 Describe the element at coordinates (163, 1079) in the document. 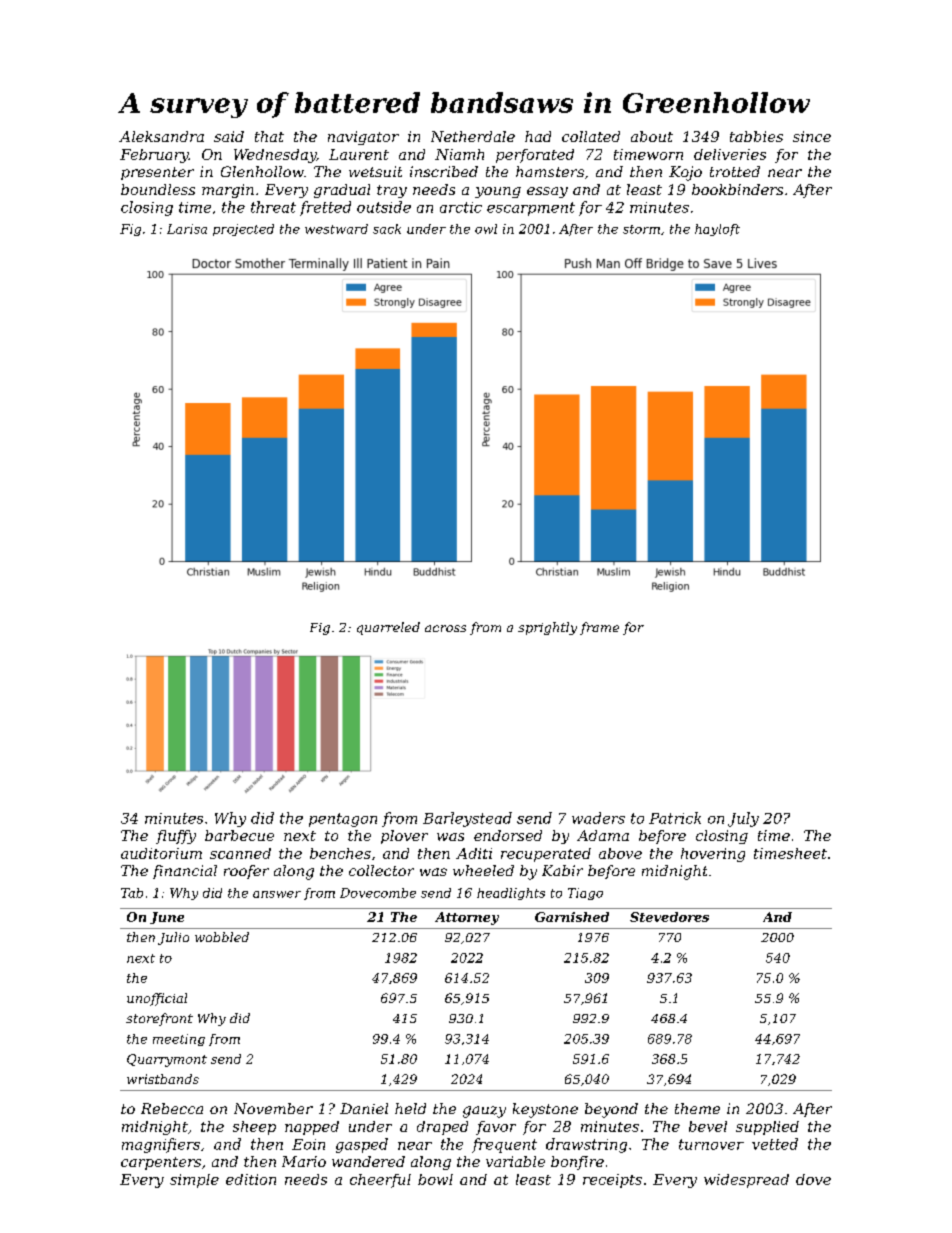

I see `wristbands` at that location.
